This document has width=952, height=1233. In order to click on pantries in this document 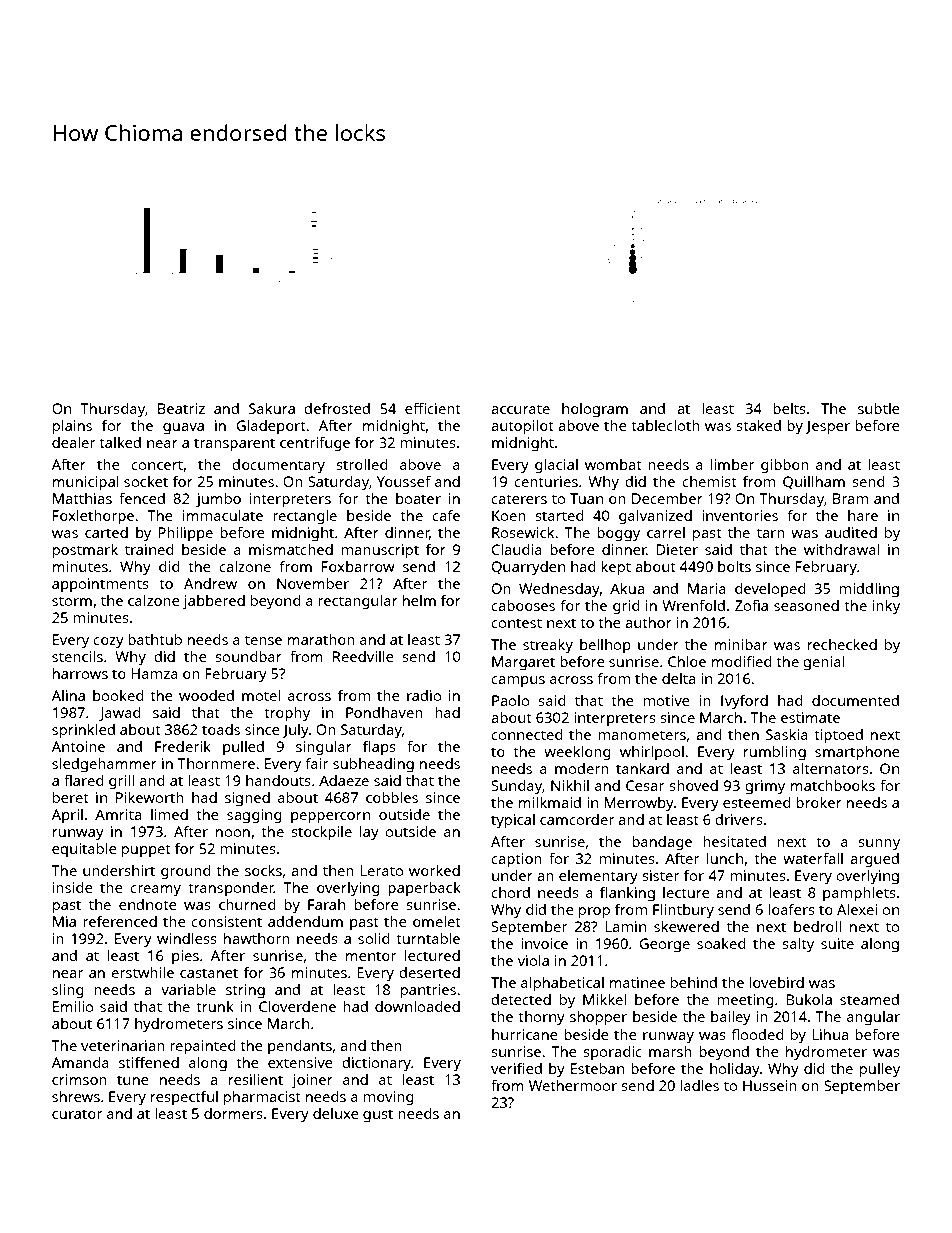, I will do `click(428, 991)`.
